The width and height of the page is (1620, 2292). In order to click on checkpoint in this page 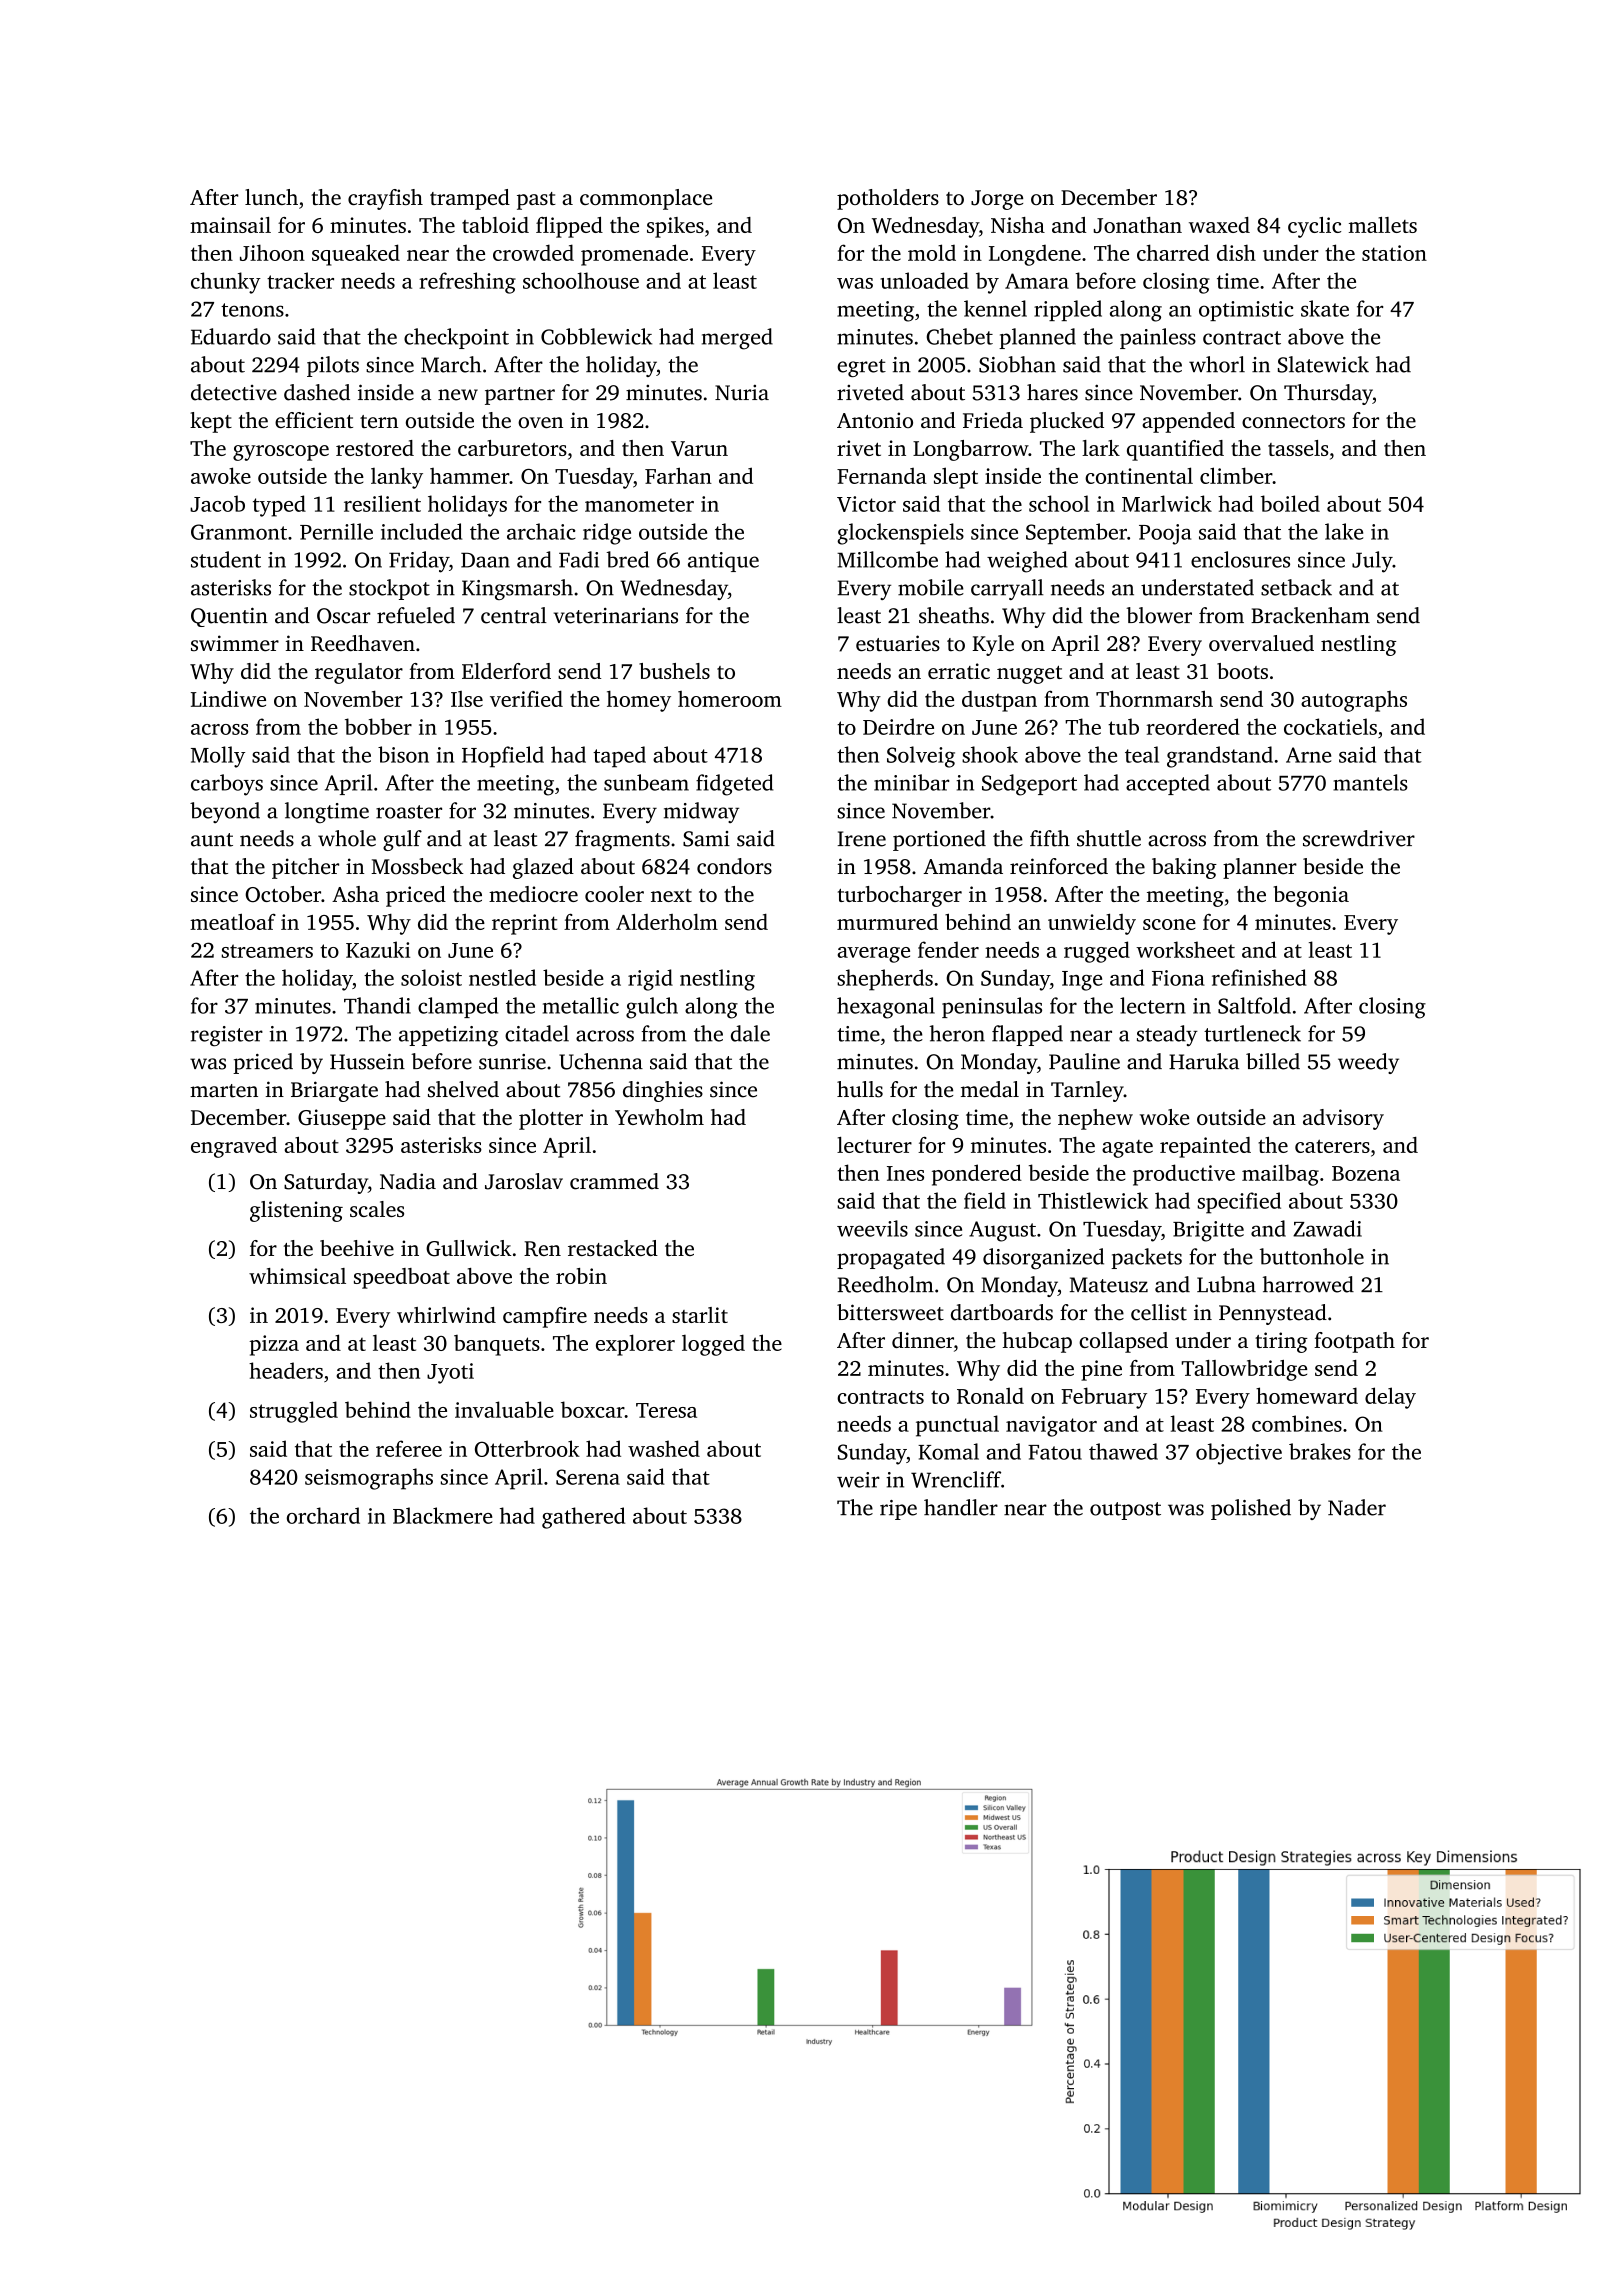, I will do `click(456, 338)`.
